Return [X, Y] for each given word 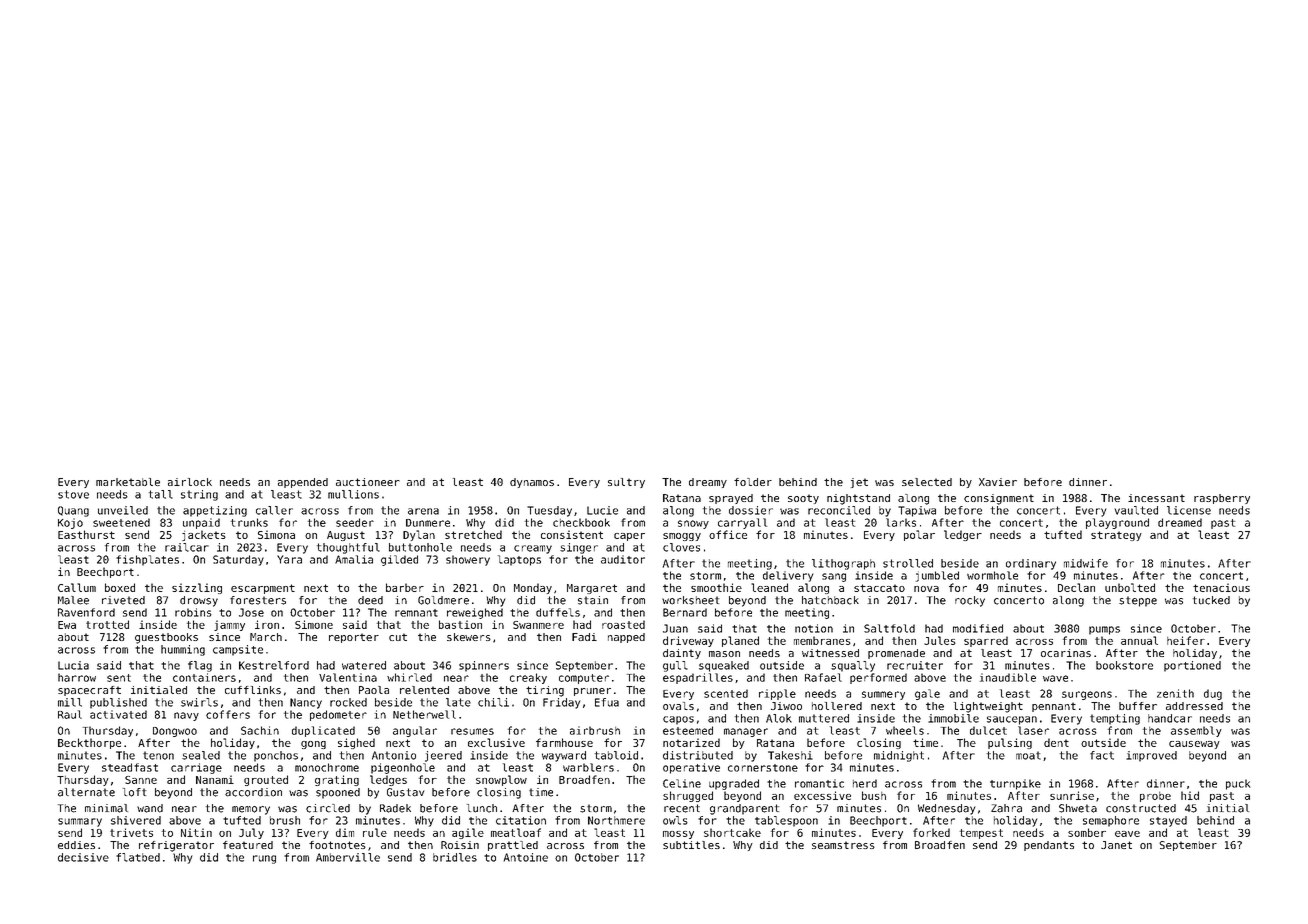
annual [1139, 640]
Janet [1116, 845]
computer [584, 679]
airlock [190, 482]
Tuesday [549, 511]
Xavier [998, 482]
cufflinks [253, 690]
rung [264, 859]
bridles [455, 857]
